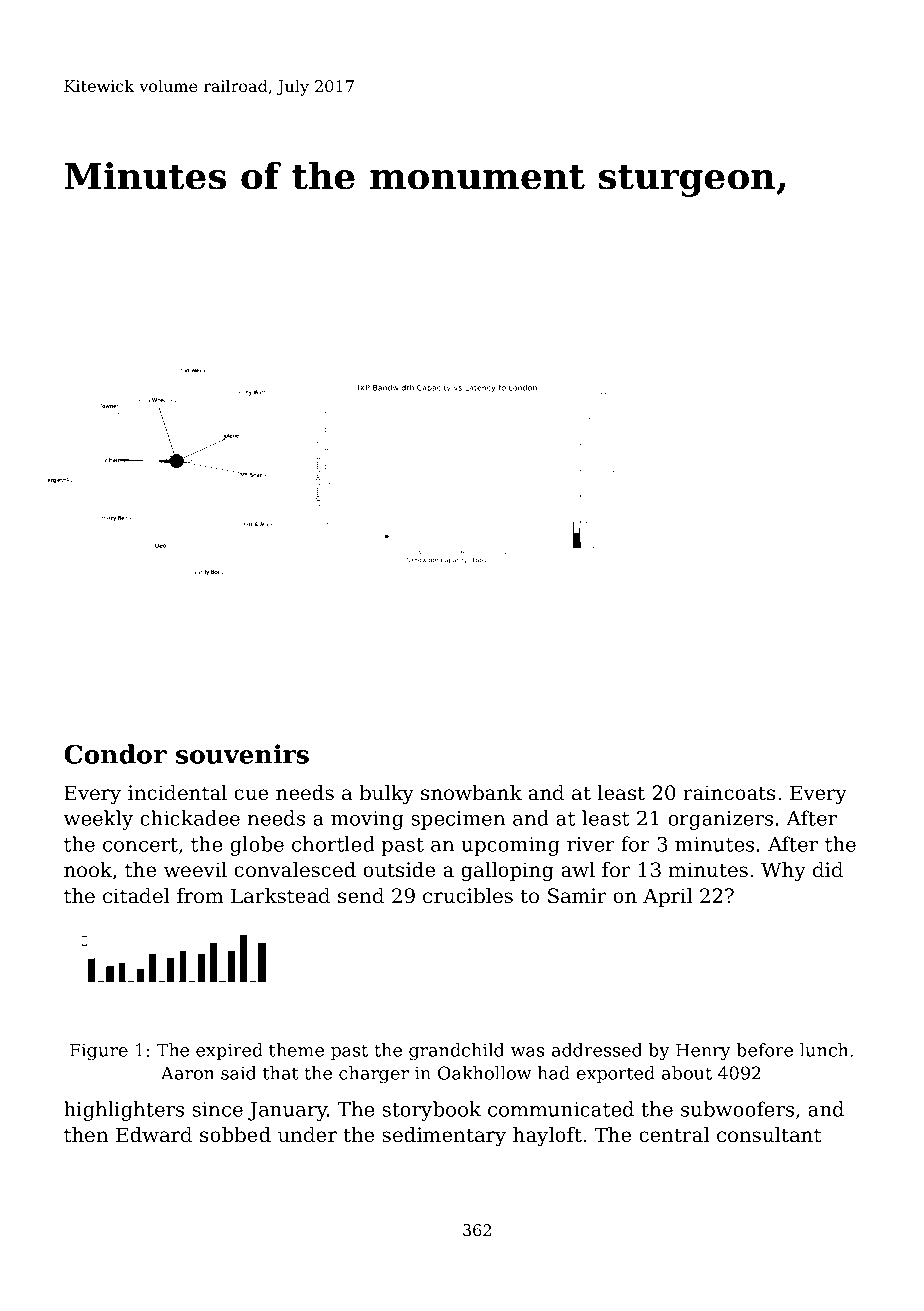 Image resolution: width=924 pixels, height=1311 pixels. What do you see at coordinates (154, 1135) in the image?
I see `Edward` at bounding box center [154, 1135].
